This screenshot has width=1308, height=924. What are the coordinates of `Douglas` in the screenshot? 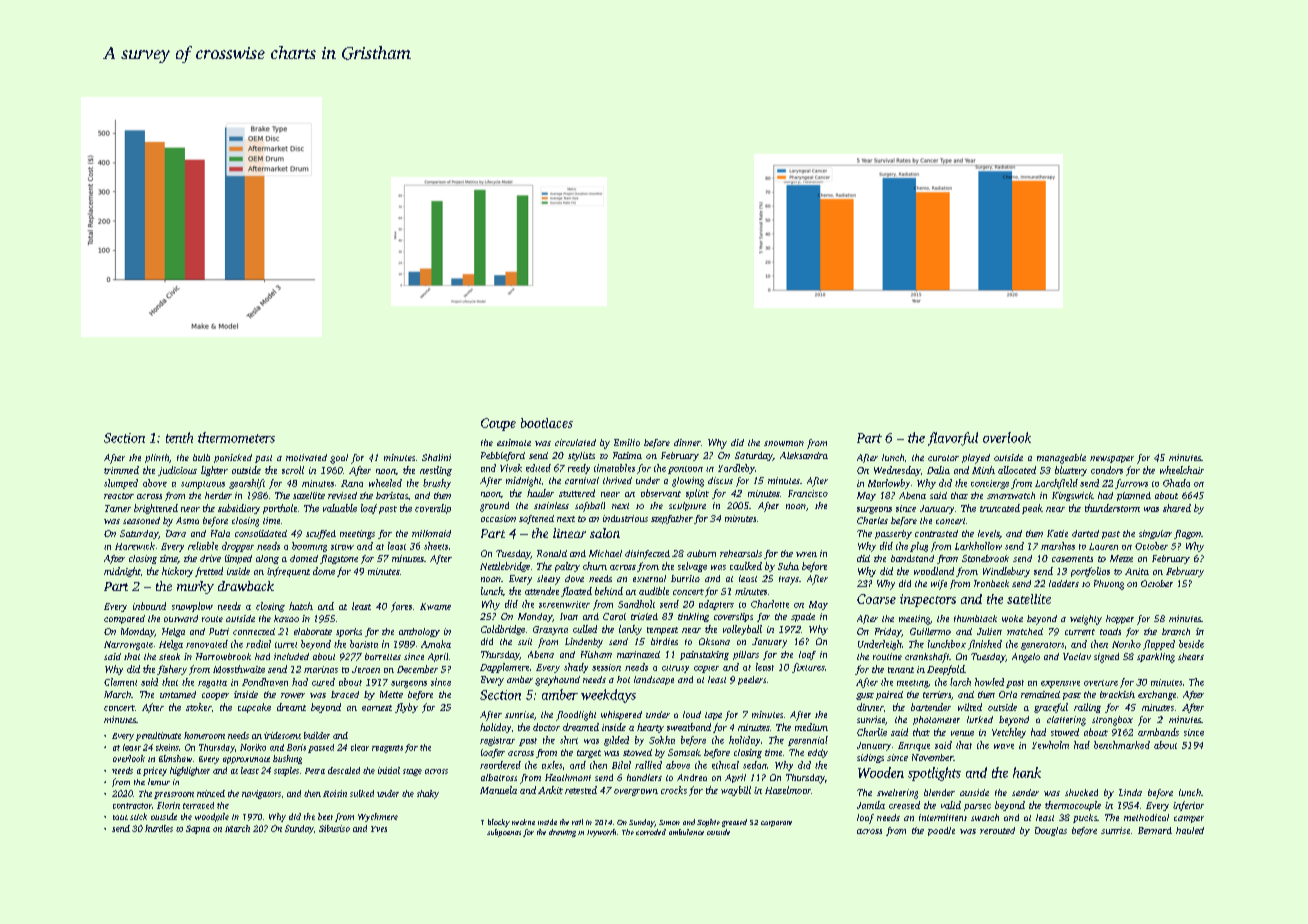 It's located at (1051, 831).
